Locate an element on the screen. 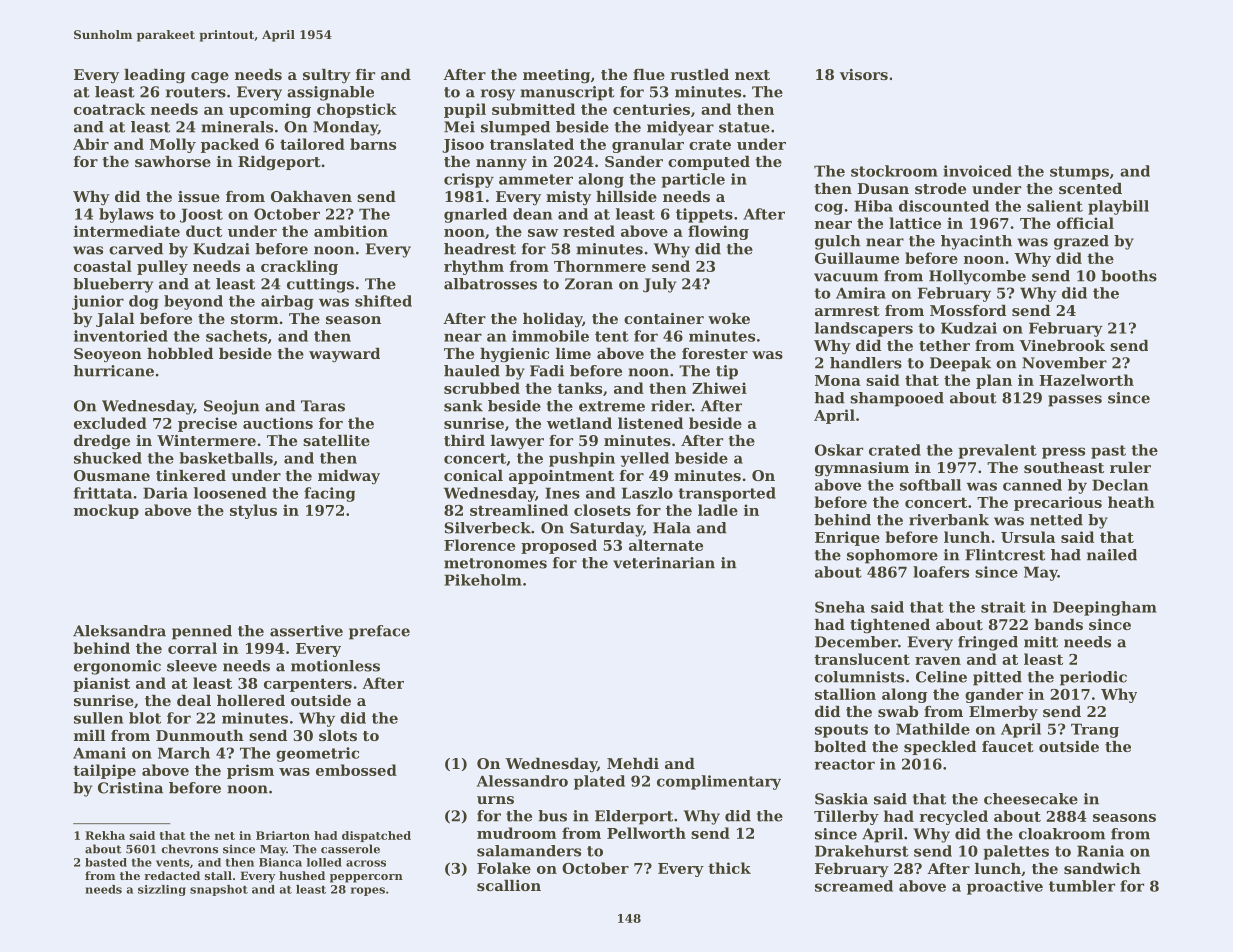 This screenshot has width=1233, height=952. statue is located at coordinates (744, 127).
